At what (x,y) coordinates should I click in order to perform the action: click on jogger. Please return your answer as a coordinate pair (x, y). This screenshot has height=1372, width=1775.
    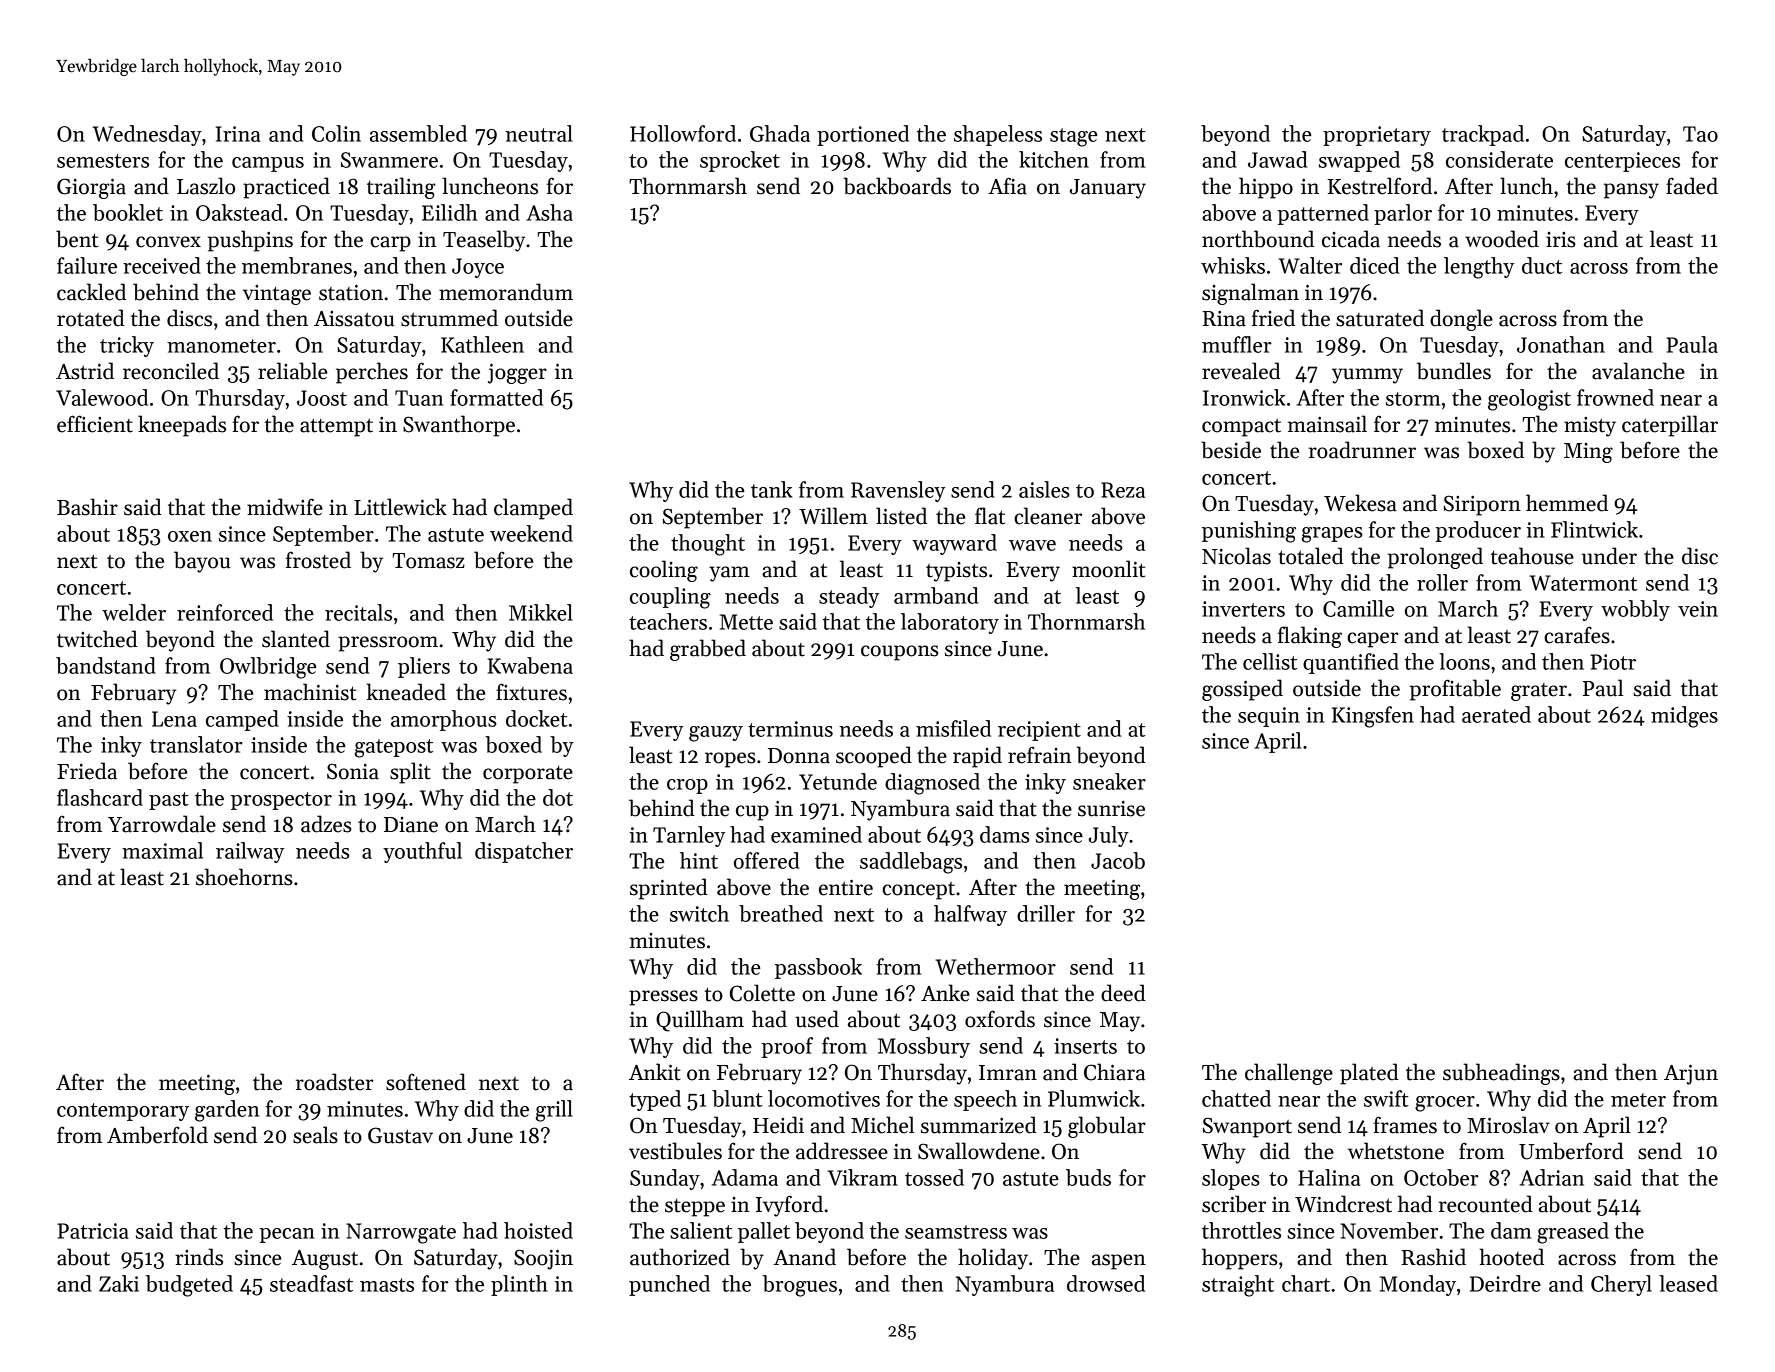
    Looking at the image, I should click on (517, 373).
